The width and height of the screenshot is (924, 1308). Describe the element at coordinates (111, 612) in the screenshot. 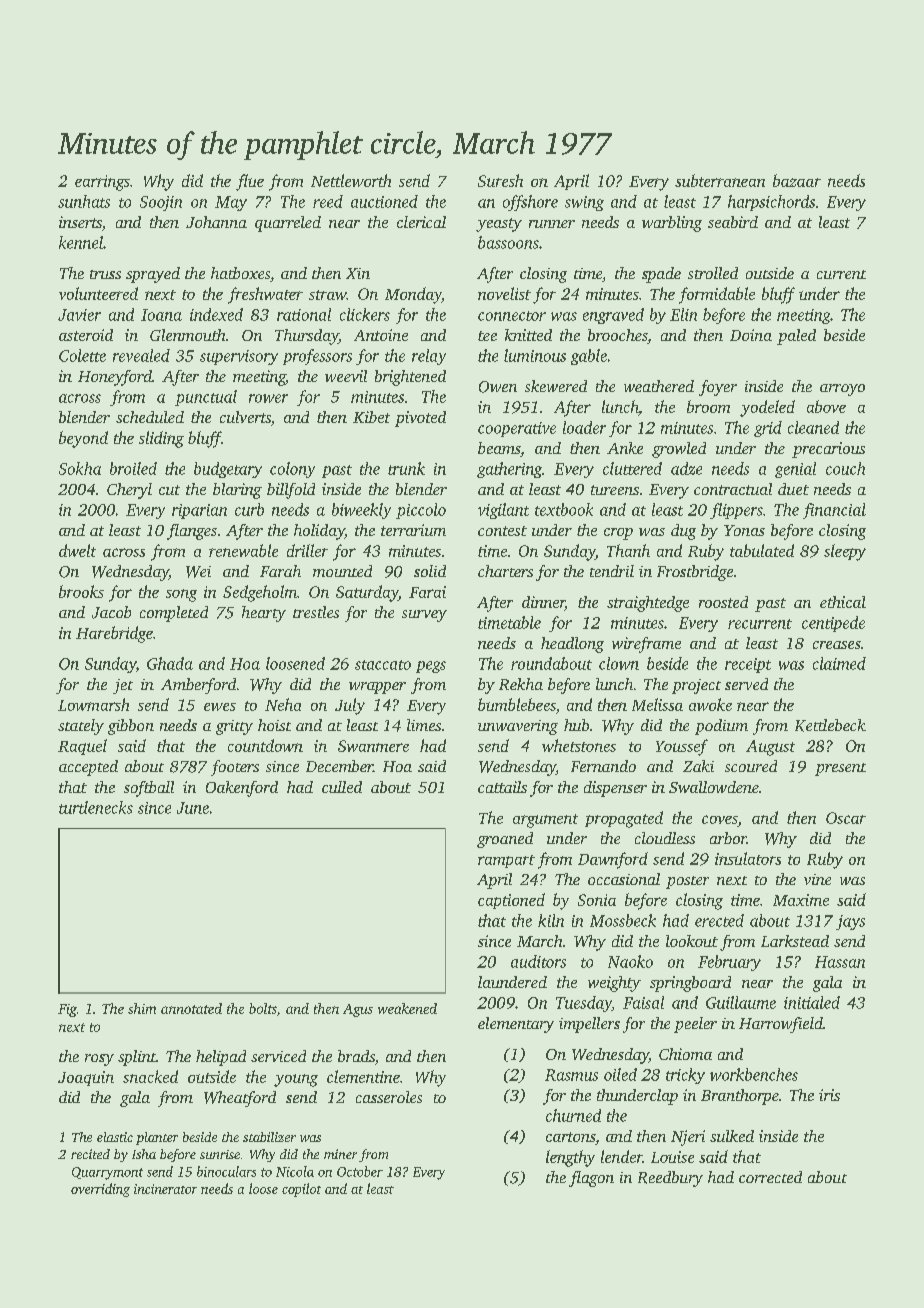

I see `Jacob` at that location.
